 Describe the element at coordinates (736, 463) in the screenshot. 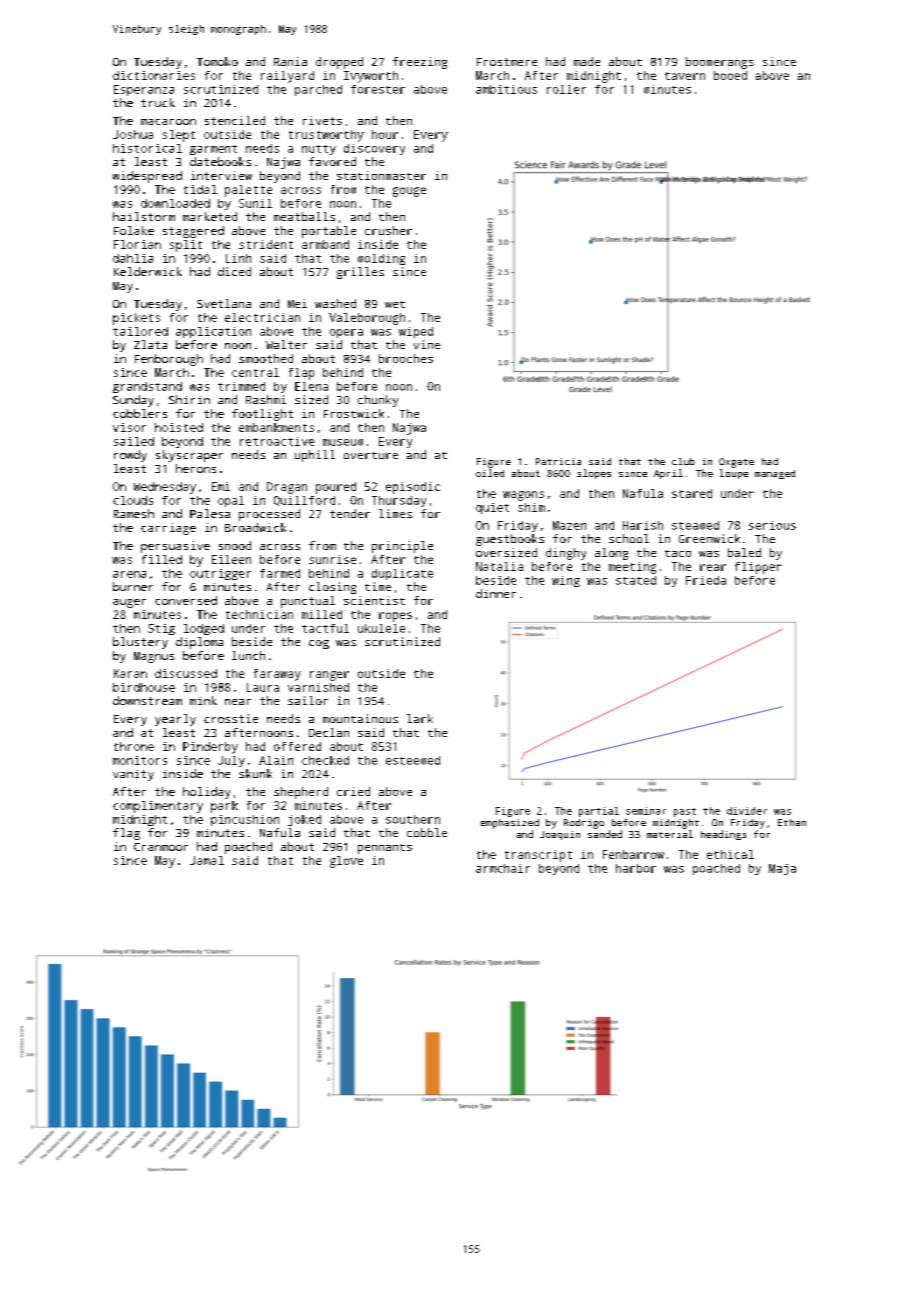

I see `Oxgate` at that location.
